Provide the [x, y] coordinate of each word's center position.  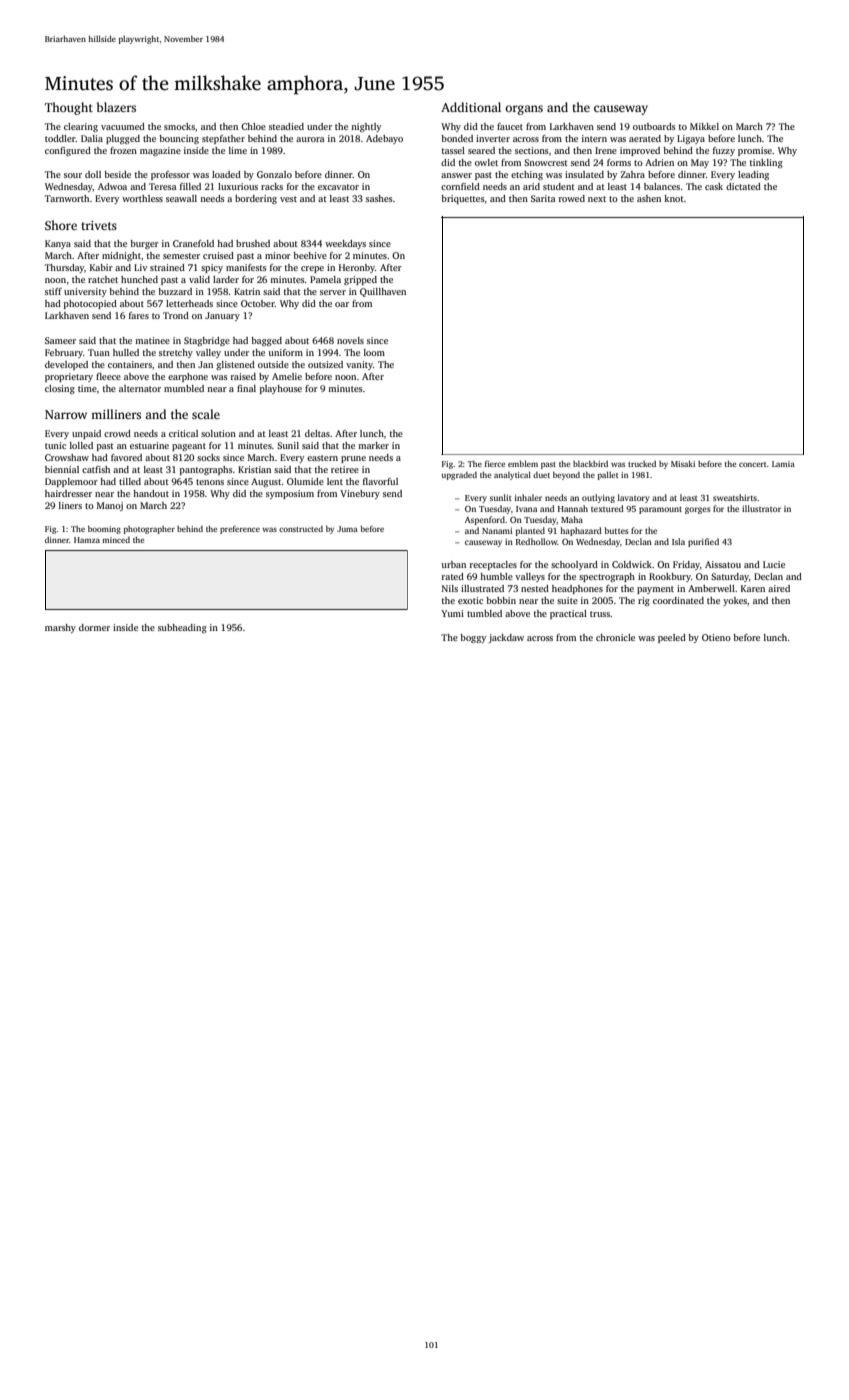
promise [755, 151]
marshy [60, 628]
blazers [116, 107]
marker [373, 445]
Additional [471, 107]
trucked [642, 464]
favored [126, 457]
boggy [473, 638]
